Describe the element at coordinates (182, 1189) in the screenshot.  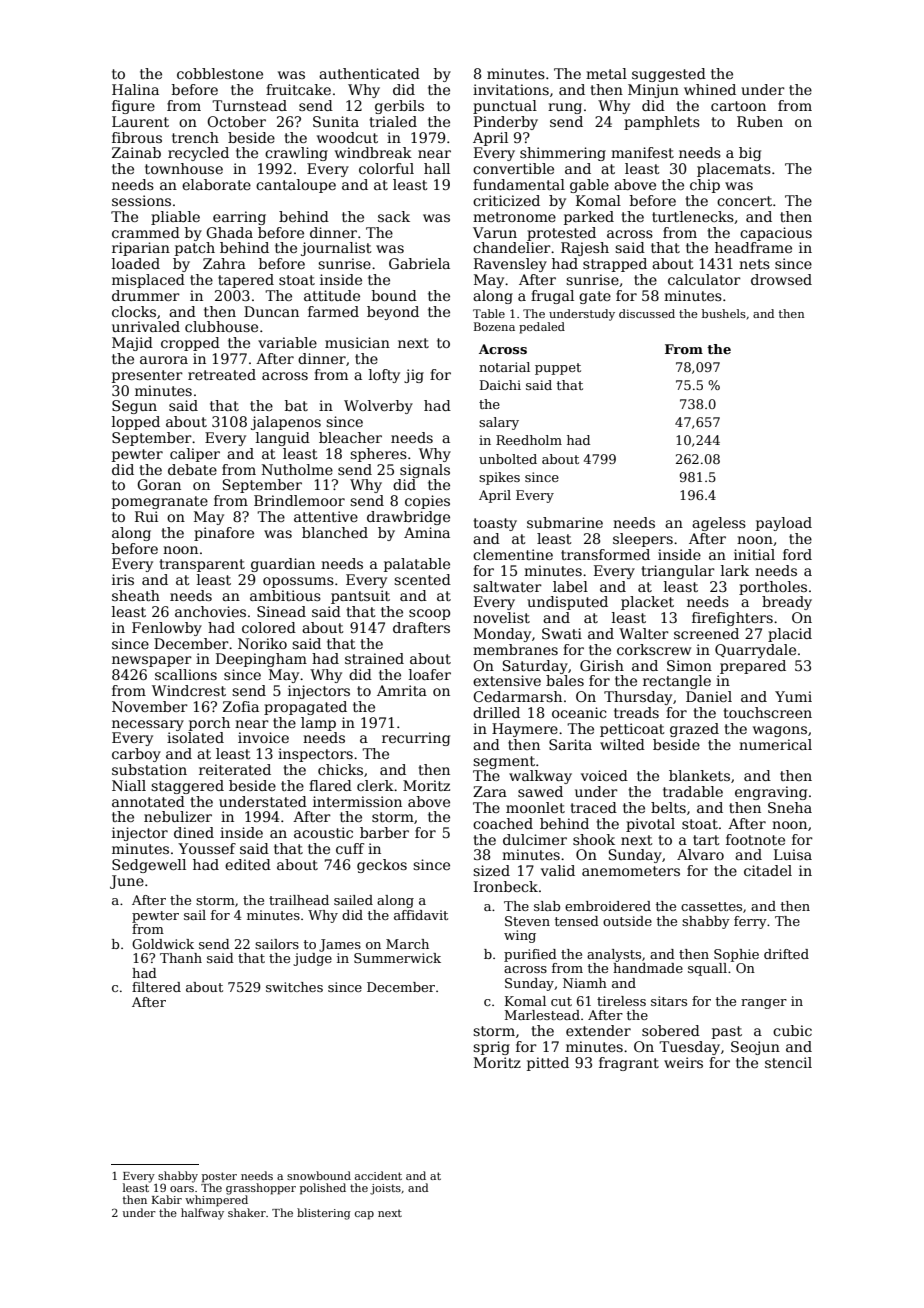
I see `oars` at that location.
